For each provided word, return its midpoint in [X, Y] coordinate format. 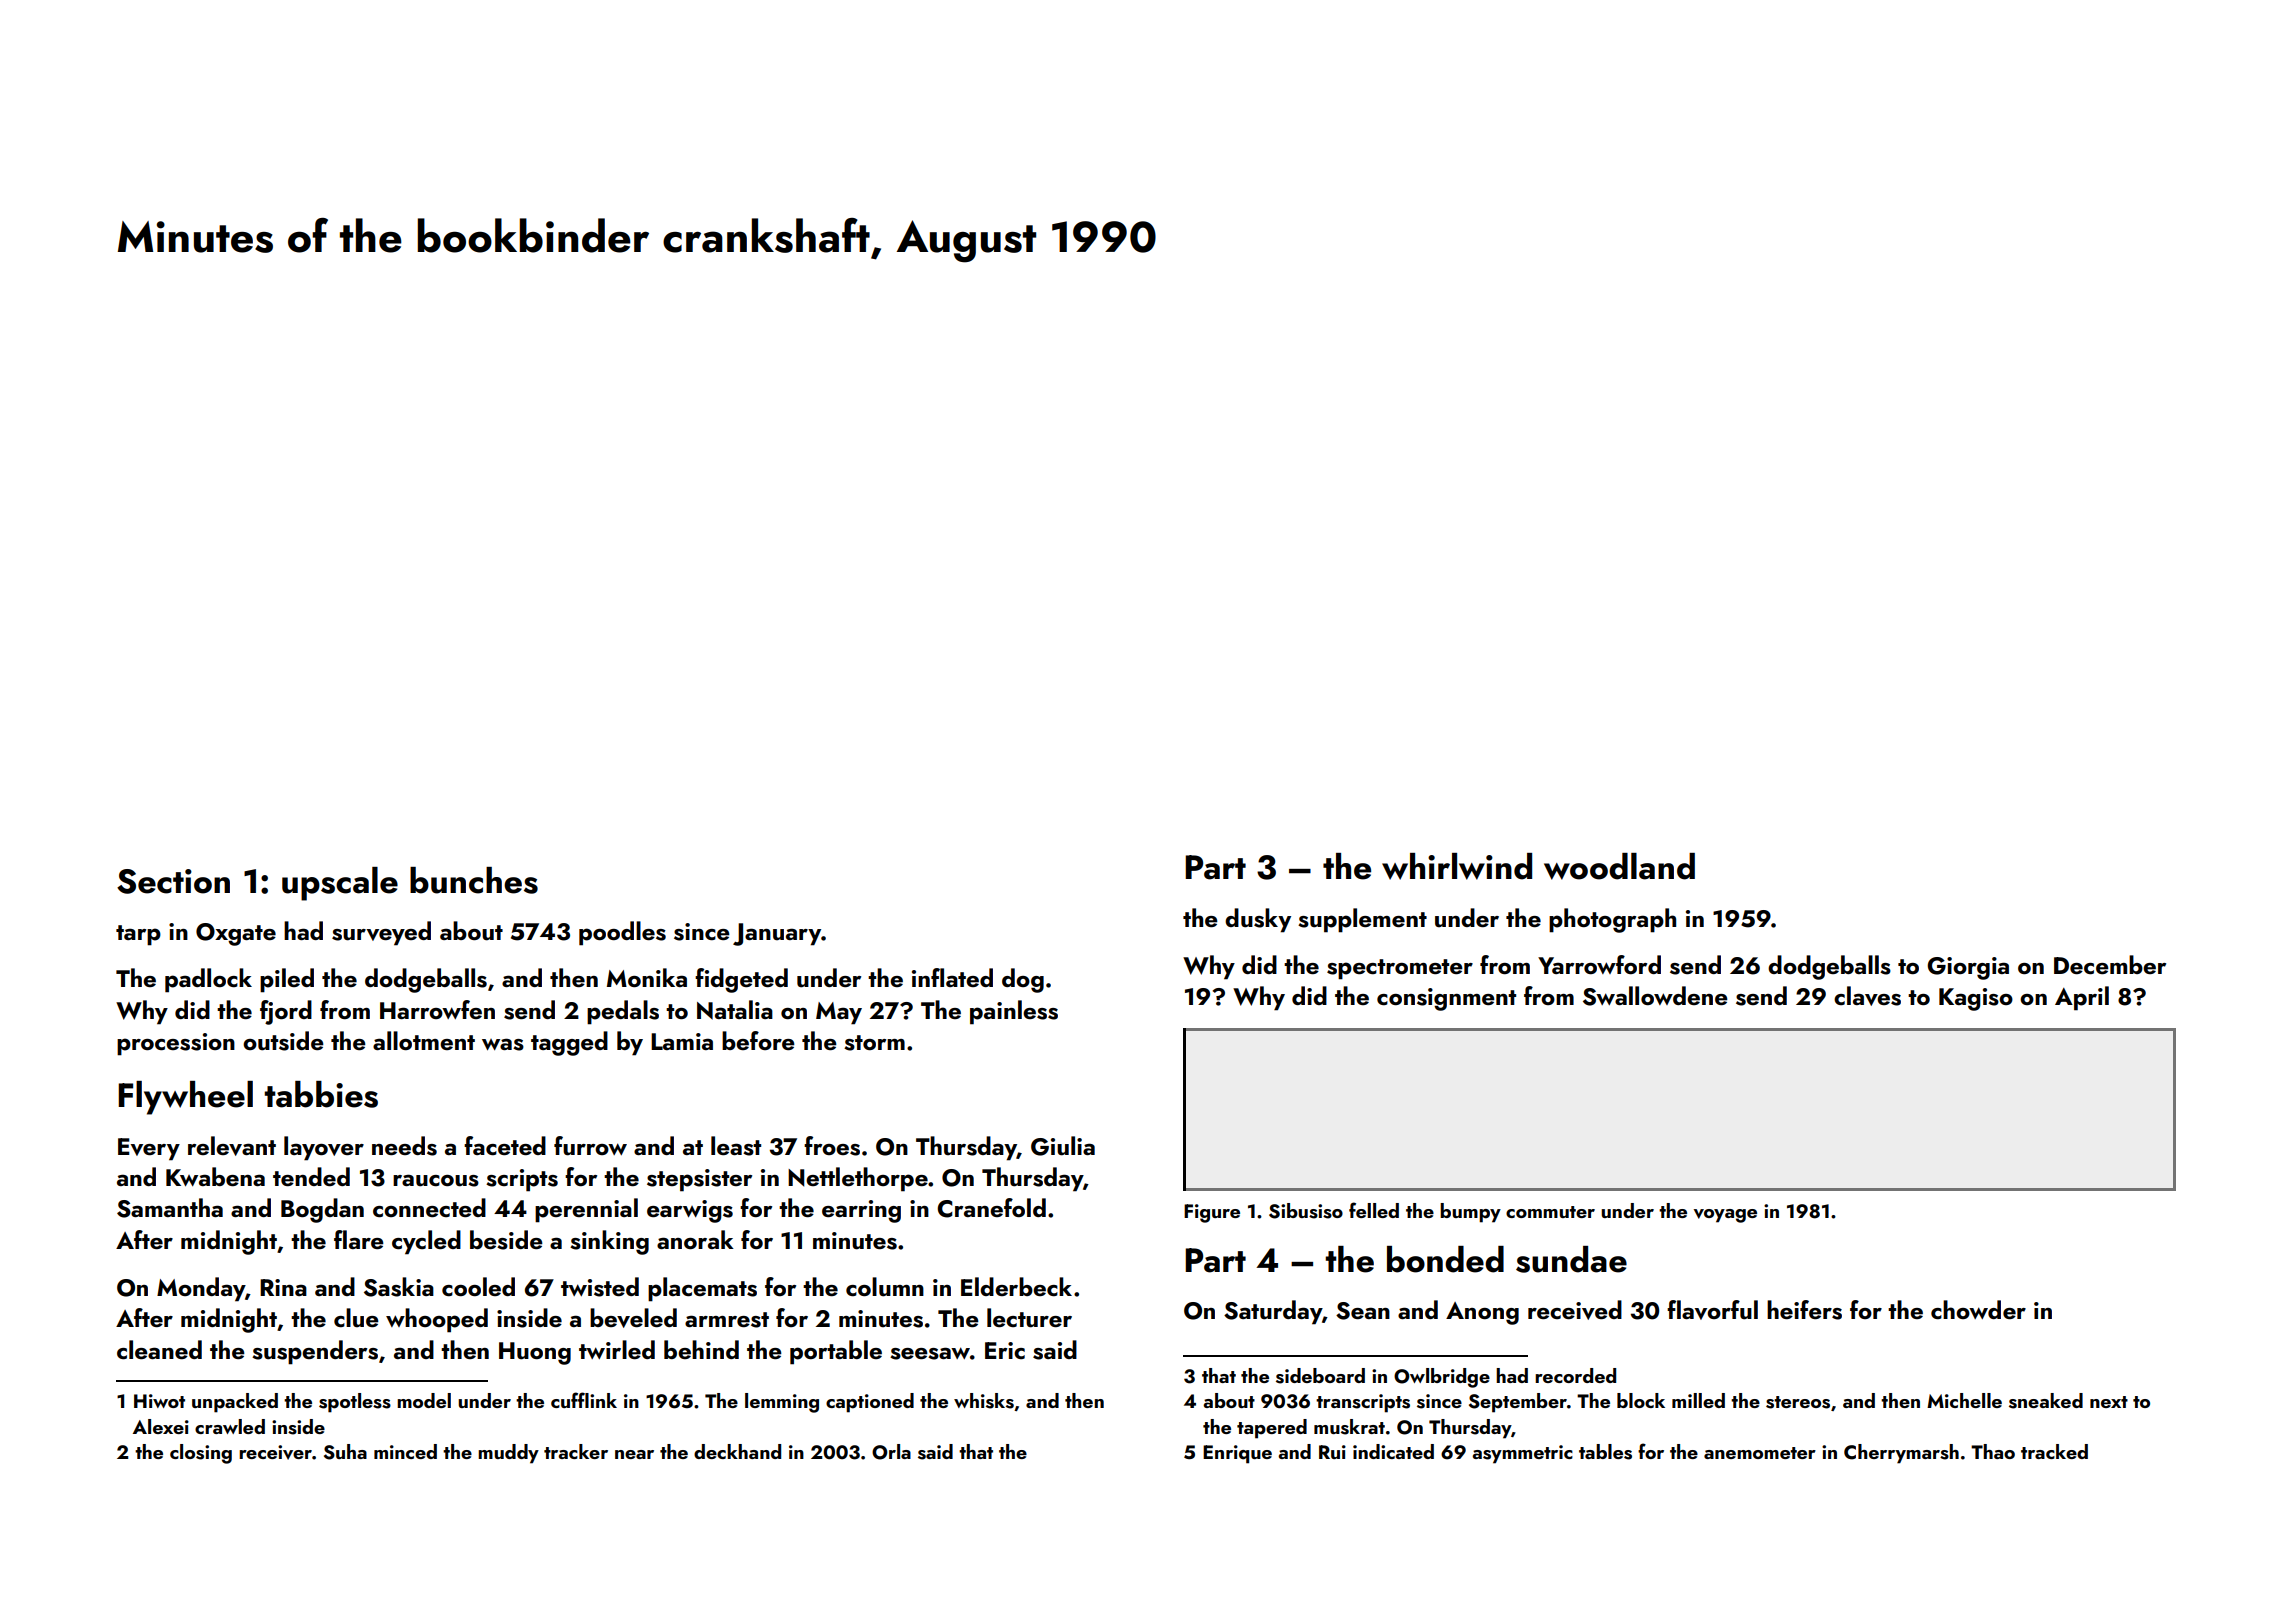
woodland [1619, 866]
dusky [1258, 920]
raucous [436, 1180]
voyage [1725, 1216]
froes [832, 1146]
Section [173, 881]
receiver [275, 1452]
